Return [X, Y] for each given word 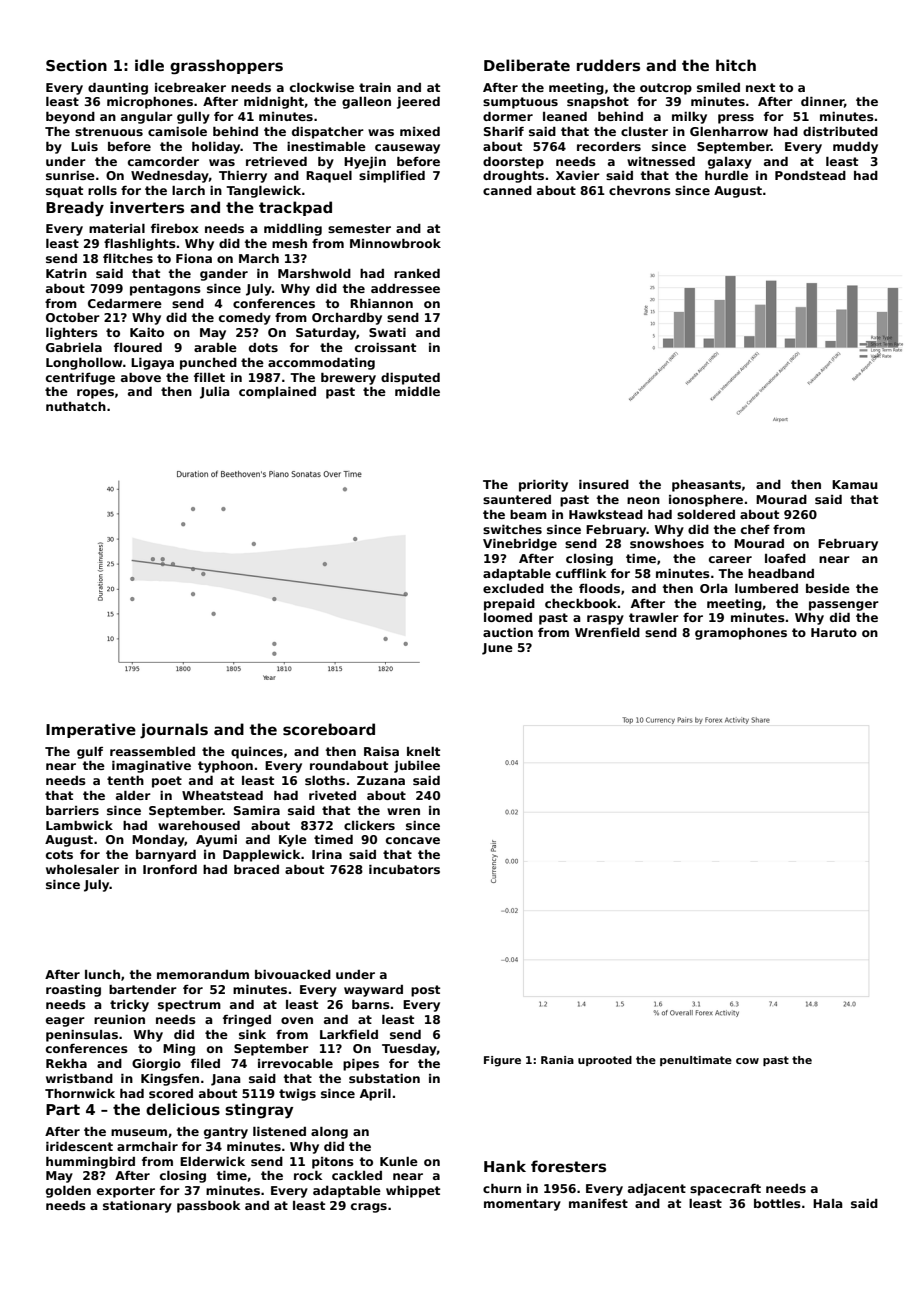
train [375, 87]
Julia [215, 393]
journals [174, 731]
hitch [736, 65]
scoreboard [329, 729]
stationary [137, 1207]
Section [76, 65]
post [425, 991]
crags [369, 1208]
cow [747, 1061]
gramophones [741, 634]
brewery [348, 379]
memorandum [203, 974]
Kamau [855, 484]
